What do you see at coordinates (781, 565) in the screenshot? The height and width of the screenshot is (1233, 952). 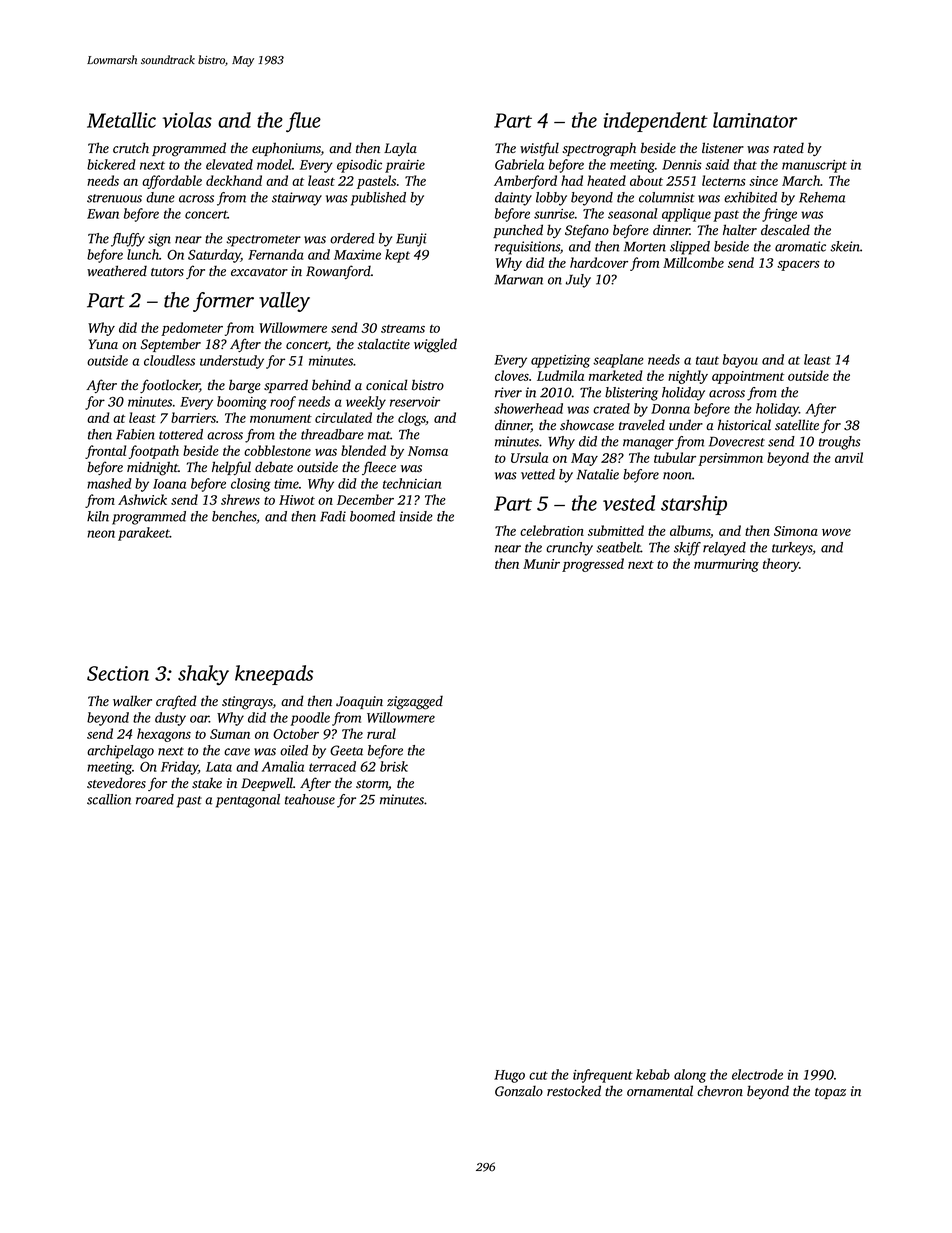 I see `theory` at bounding box center [781, 565].
